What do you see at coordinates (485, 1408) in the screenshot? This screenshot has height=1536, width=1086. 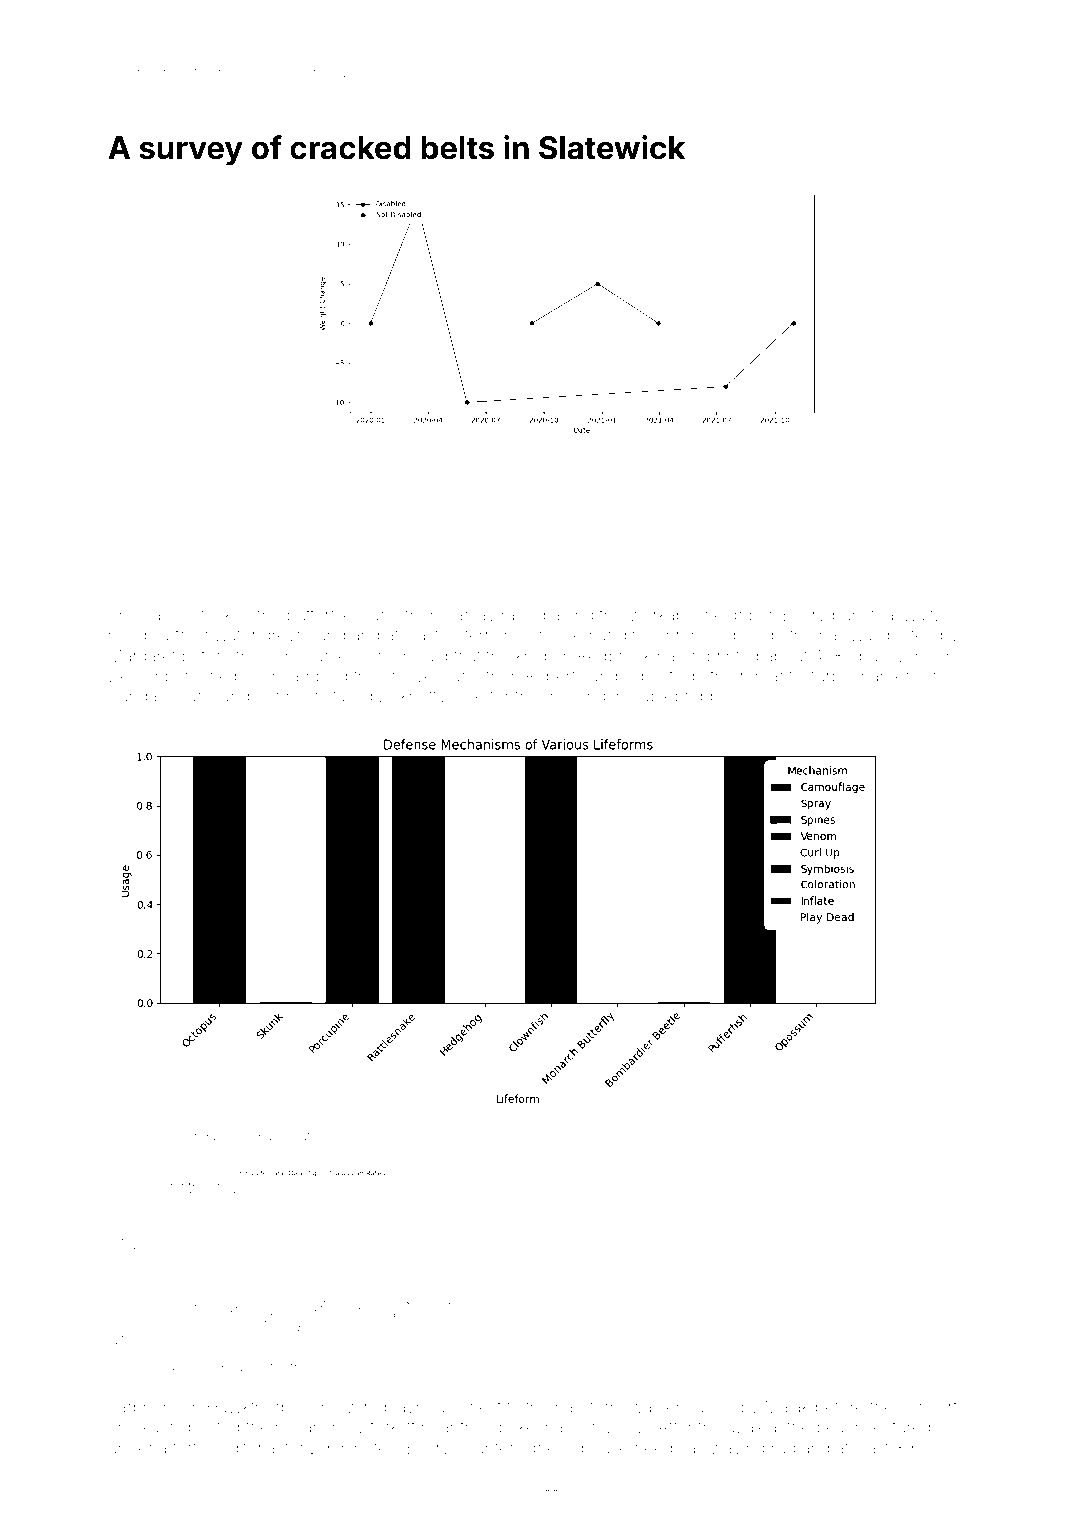 I see `next` at bounding box center [485, 1408].
